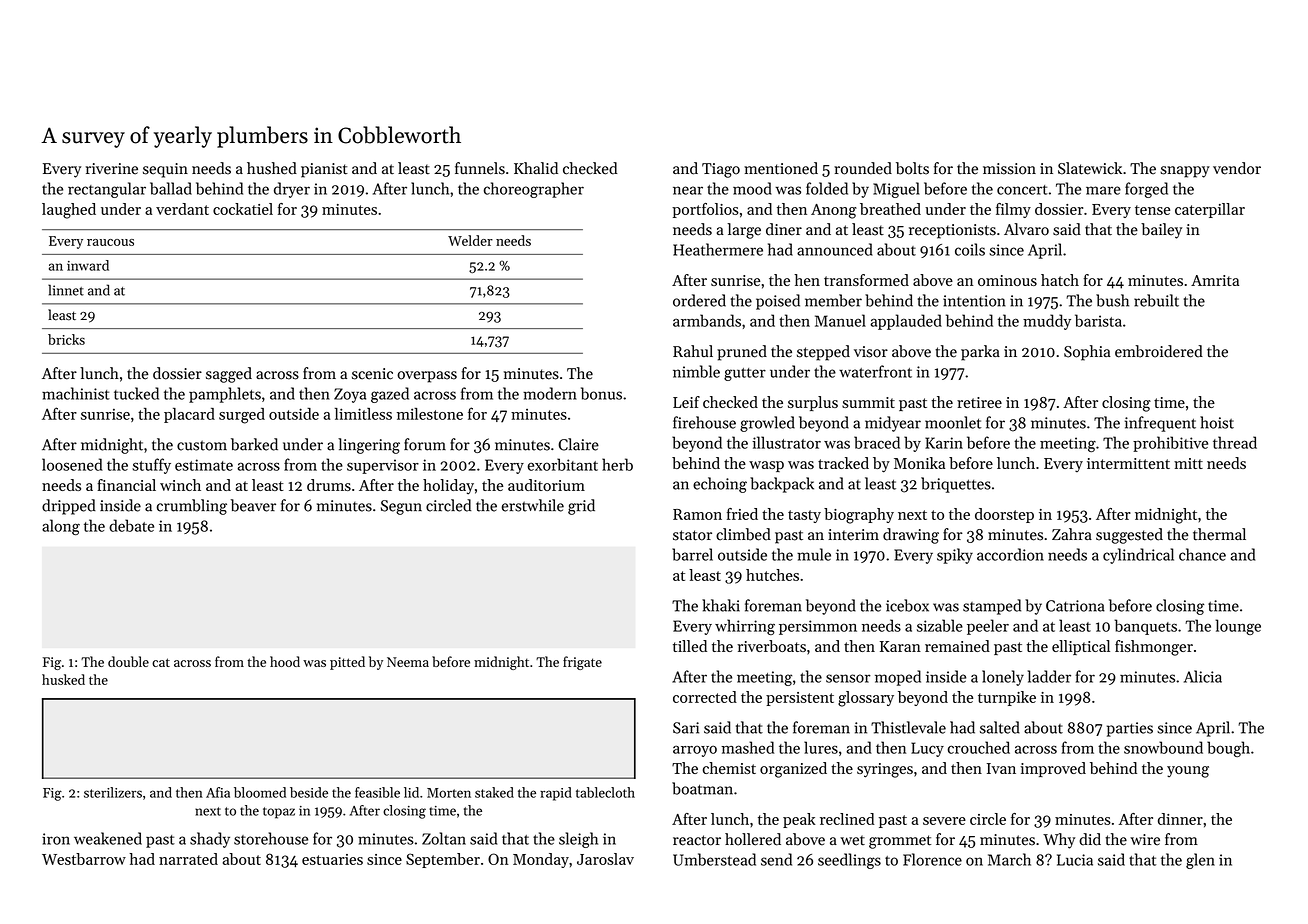 This screenshot has height=924, width=1308. What do you see at coordinates (536, 168) in the screenshot?
I see `Khalid` at bounding box center [536, 168].
